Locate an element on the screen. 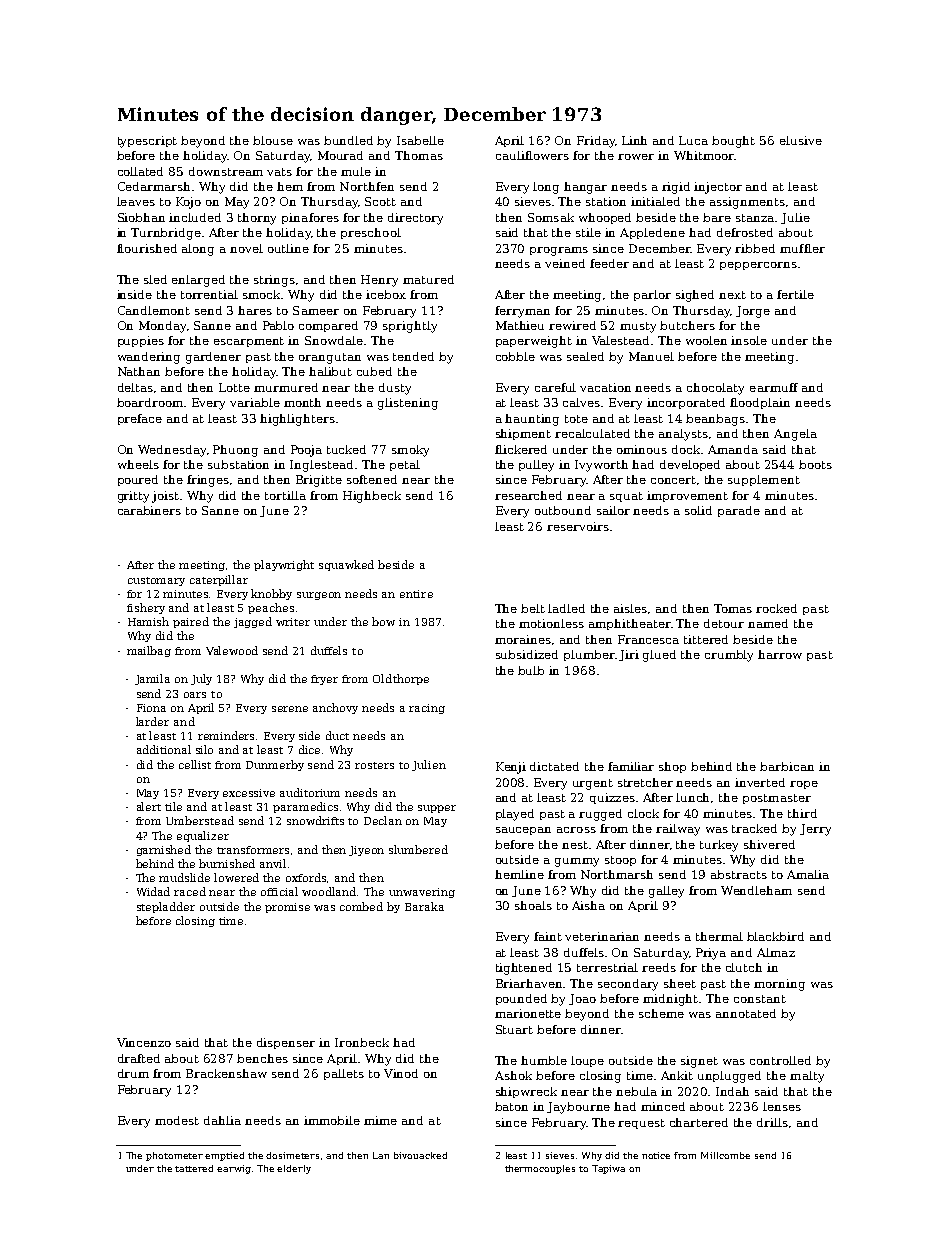 The width and height of the screenshot is (952, 1233). shoals is located at coordinates (533, 905).
